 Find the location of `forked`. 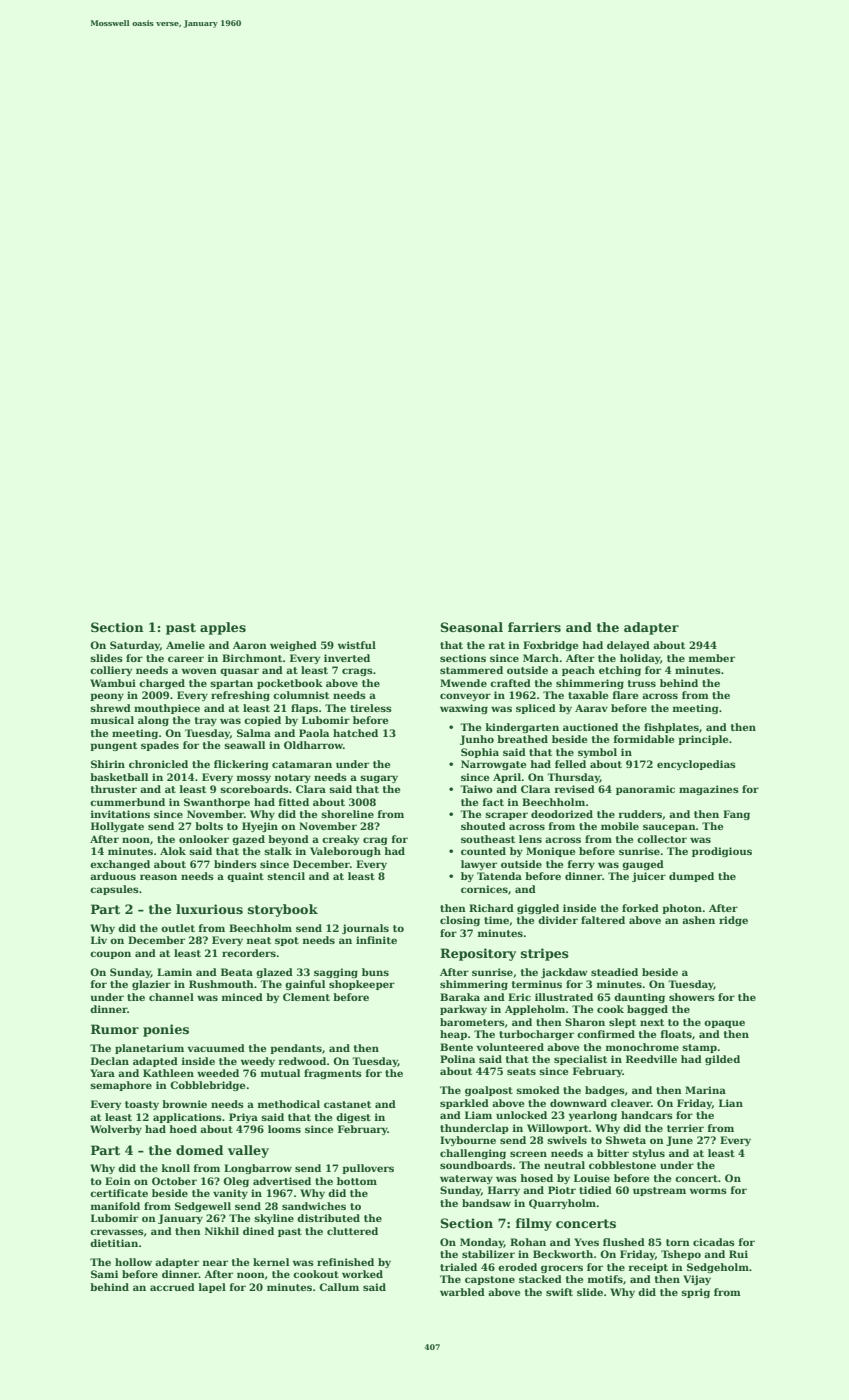

forked is located at coordinates (640, 908).
